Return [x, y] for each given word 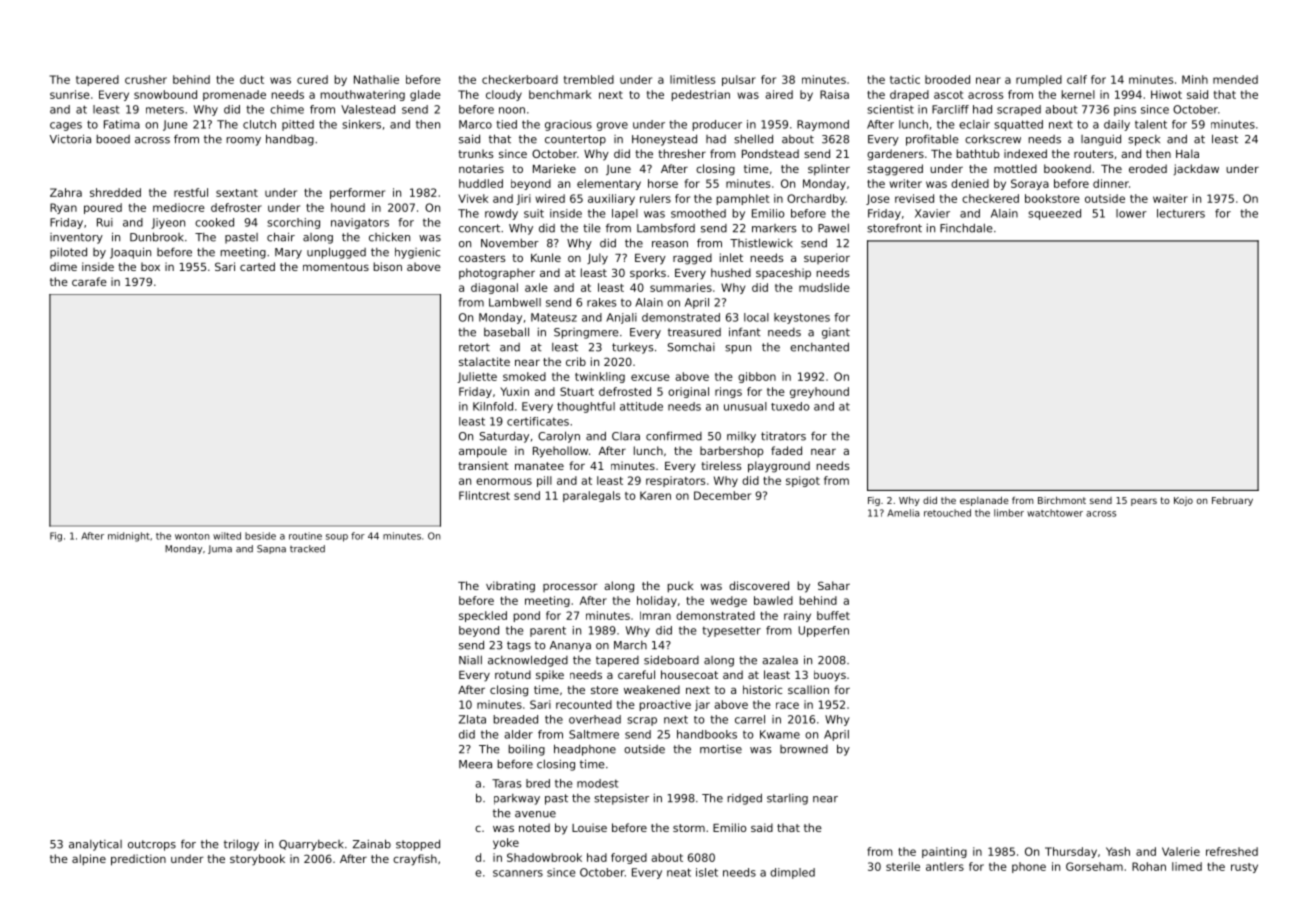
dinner [1111, 183]
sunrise [70, 94]
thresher [682, 153]
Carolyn [559, 437]
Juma [220, 549]
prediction [138, 860]
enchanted [819, 347]
